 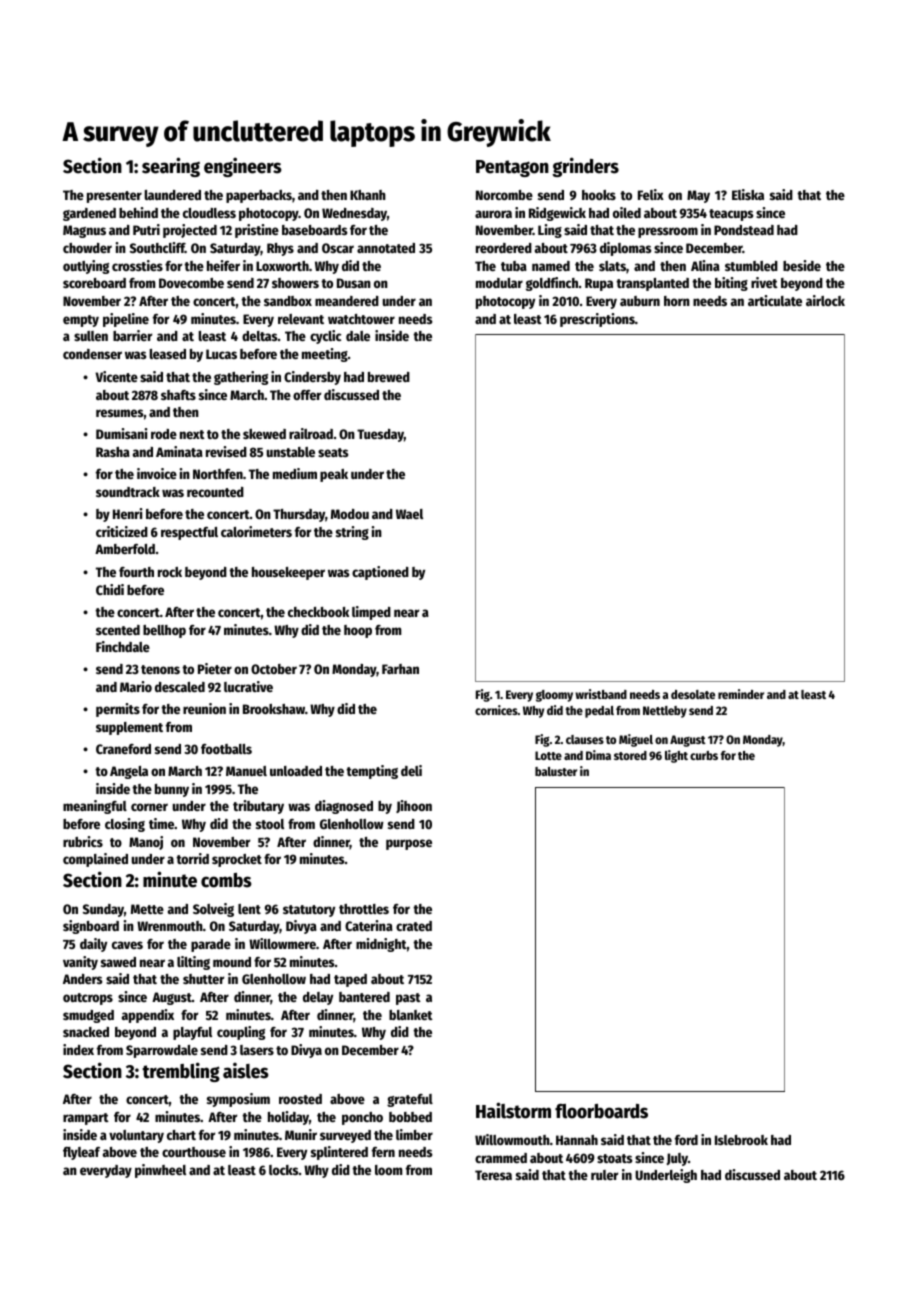 What do you see at coordinates (361, 319) in the page?
I see `watchtower` at bounding box center [361, 319].
